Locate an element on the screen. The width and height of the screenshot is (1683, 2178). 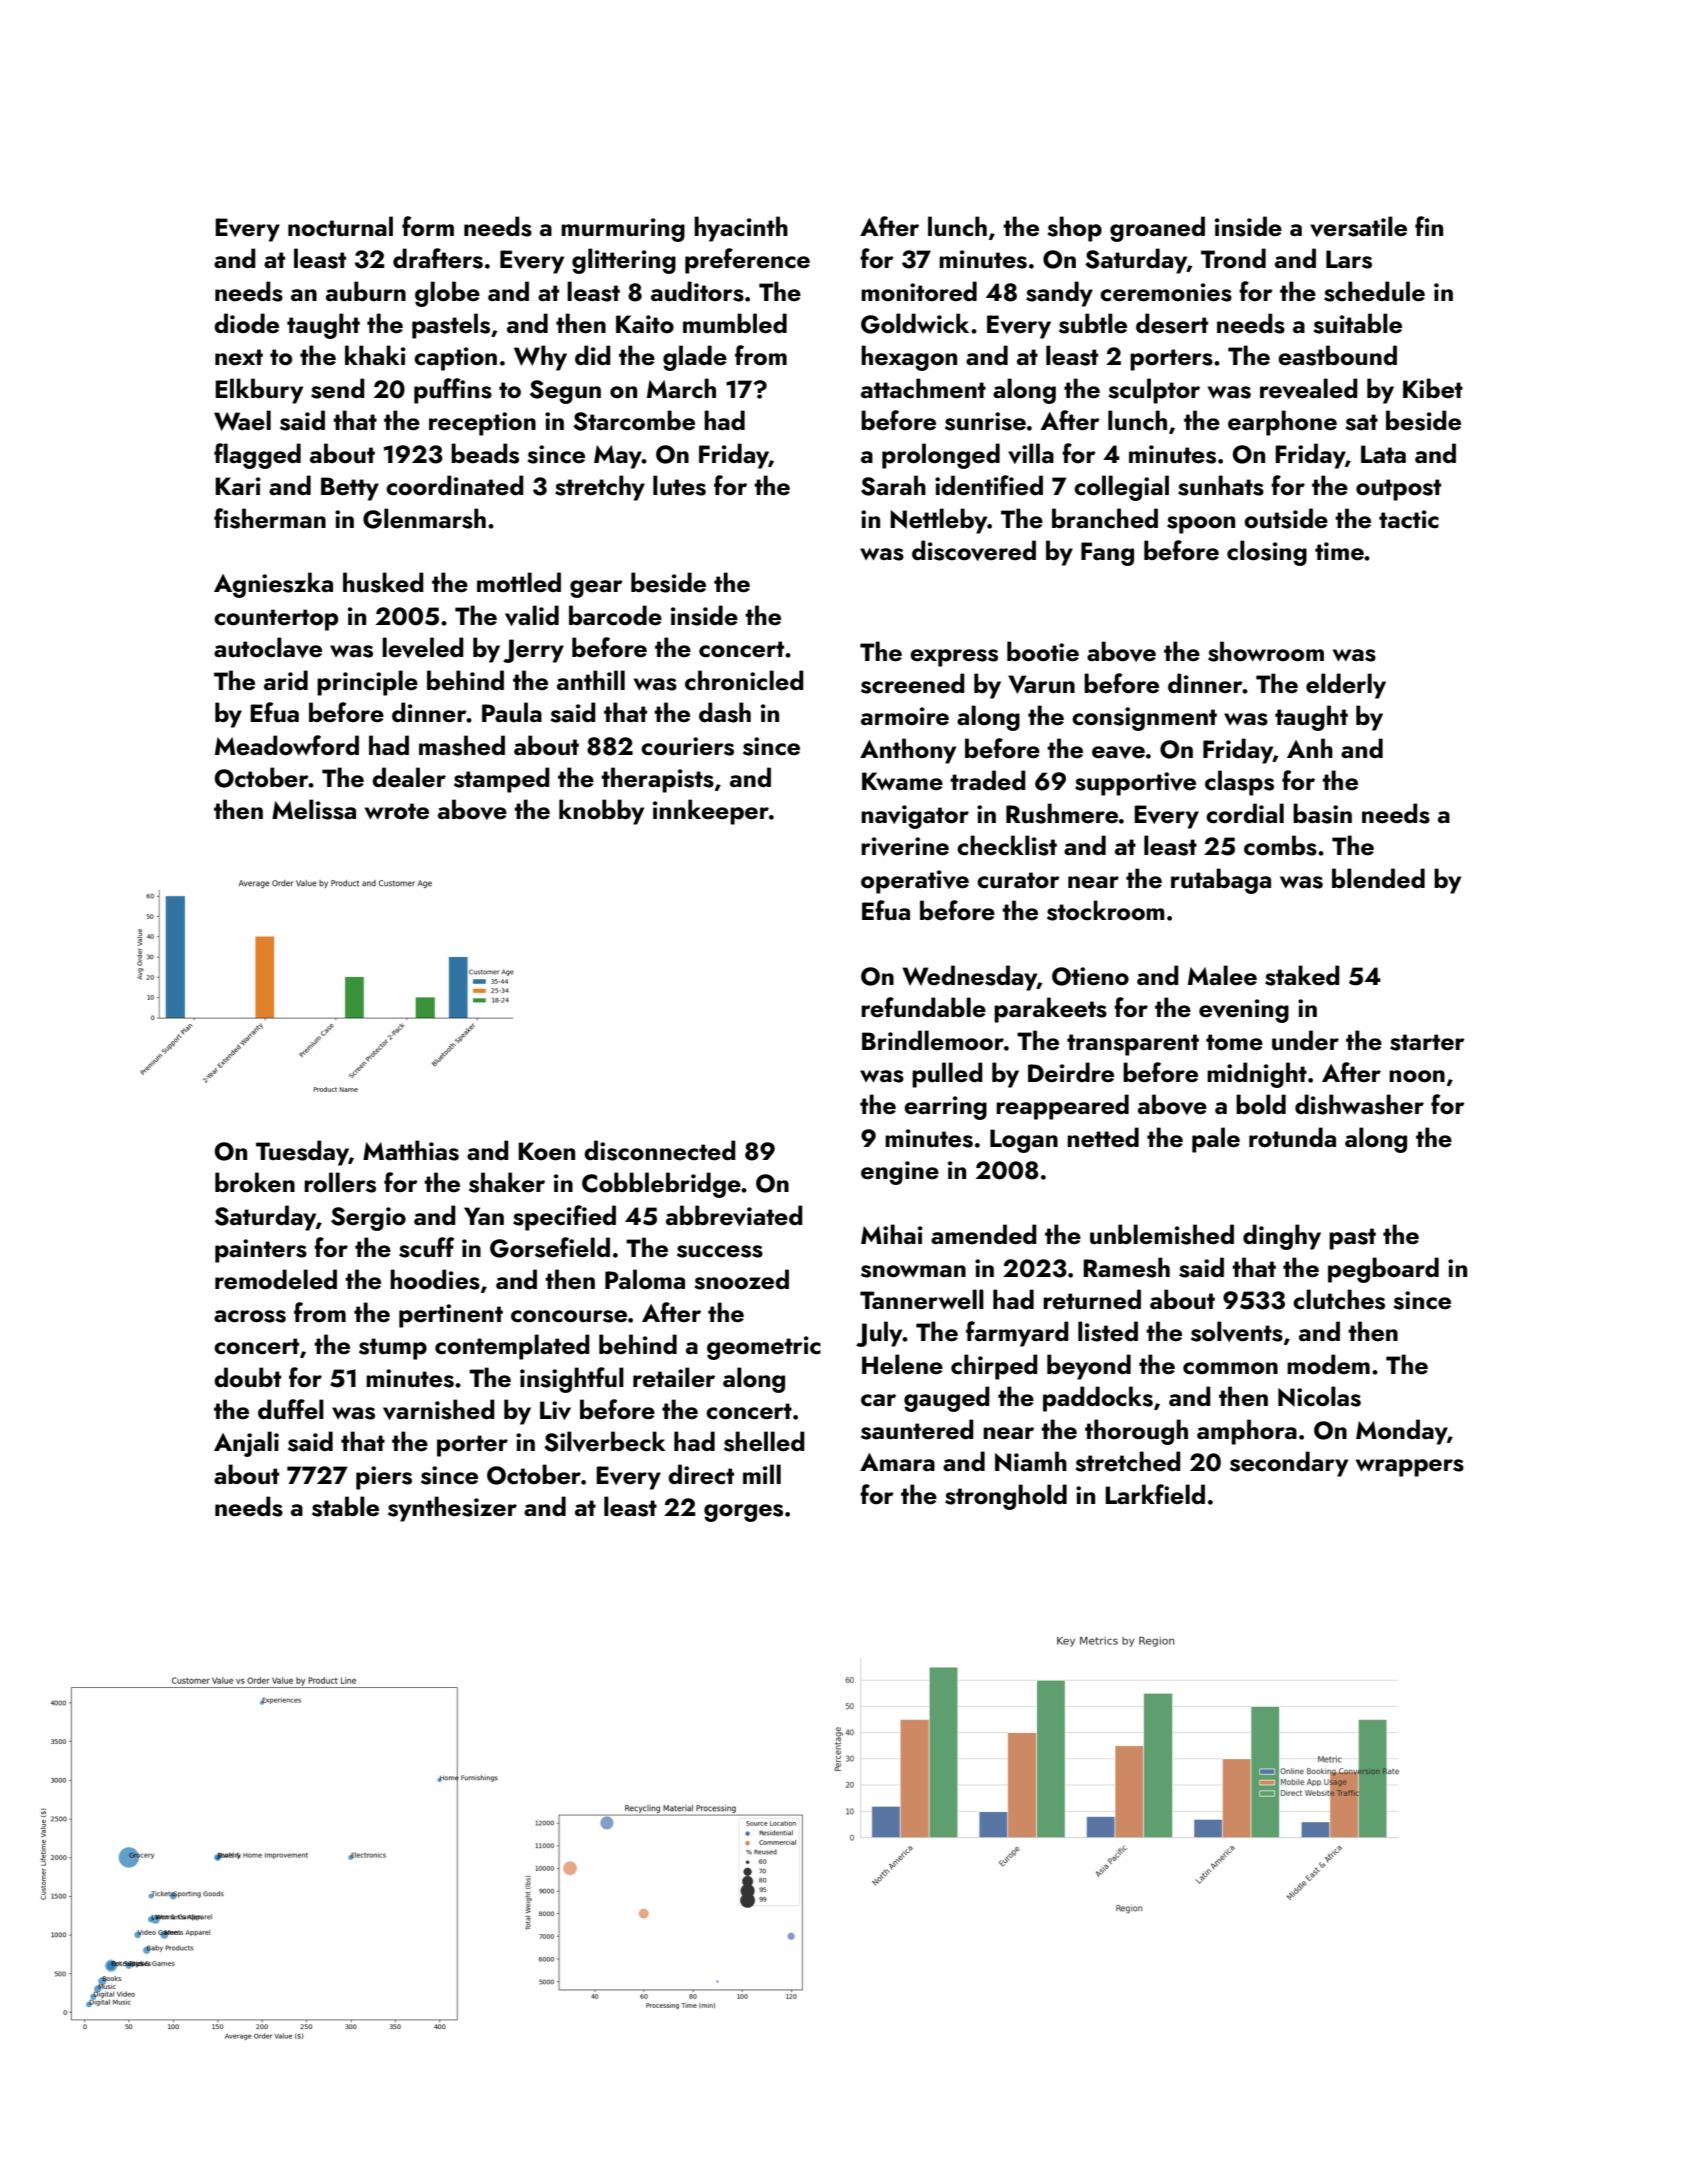
flagged is located at coordinates (257, 456).
